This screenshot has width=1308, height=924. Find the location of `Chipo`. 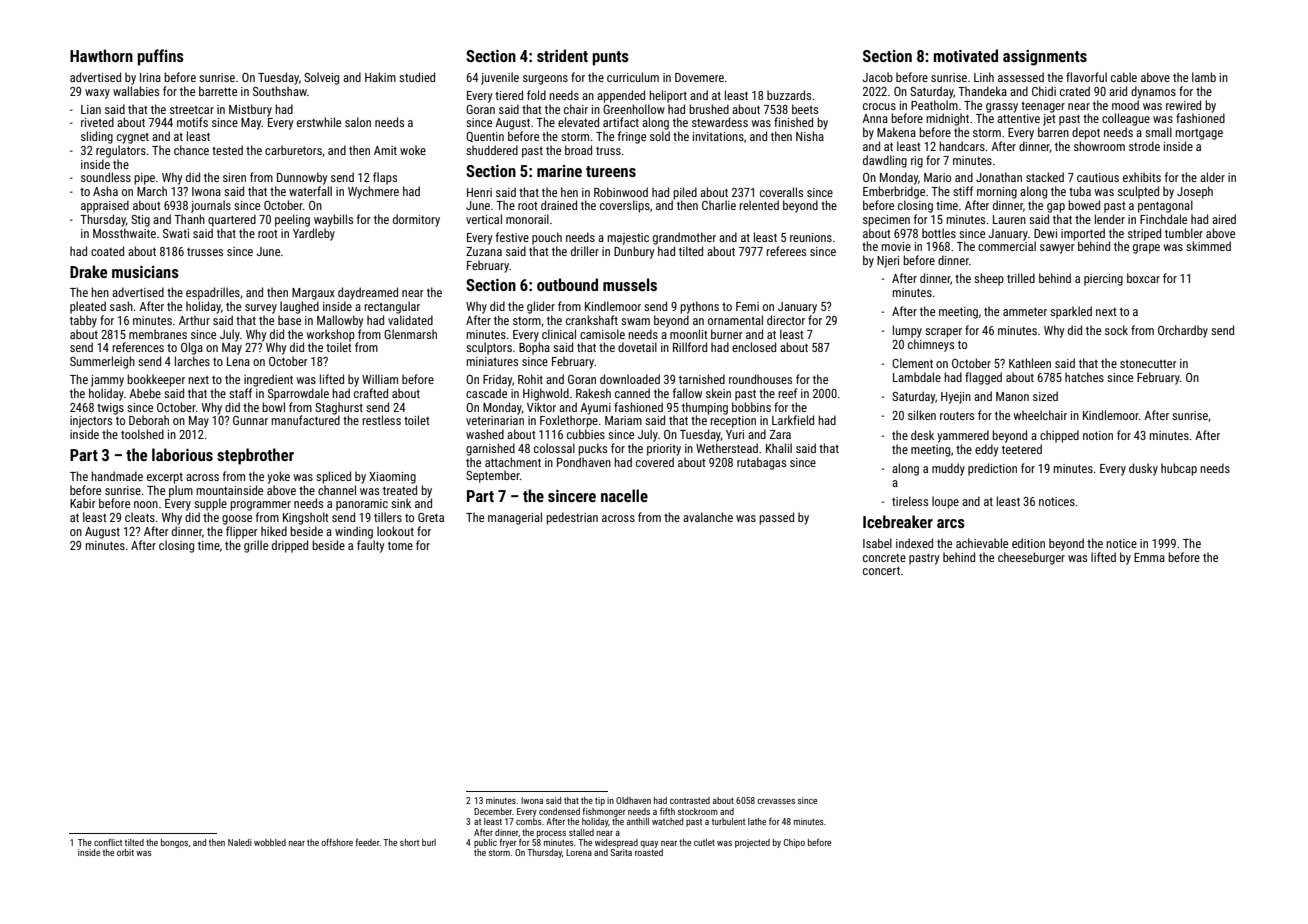

Chipo is located at coordinates (794, 843).
